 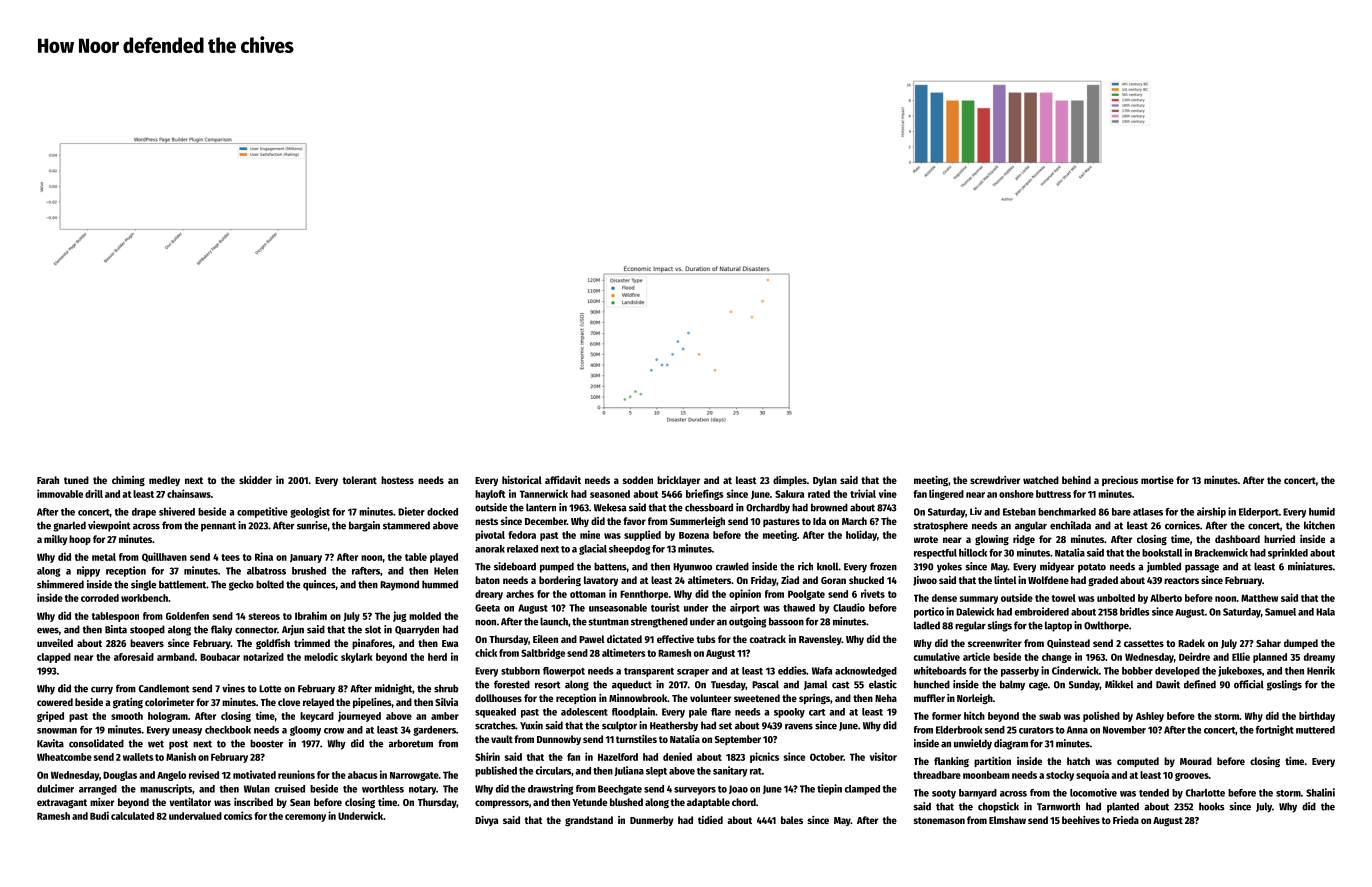 I want to click on Hala, so click(x=1325, y=612).
